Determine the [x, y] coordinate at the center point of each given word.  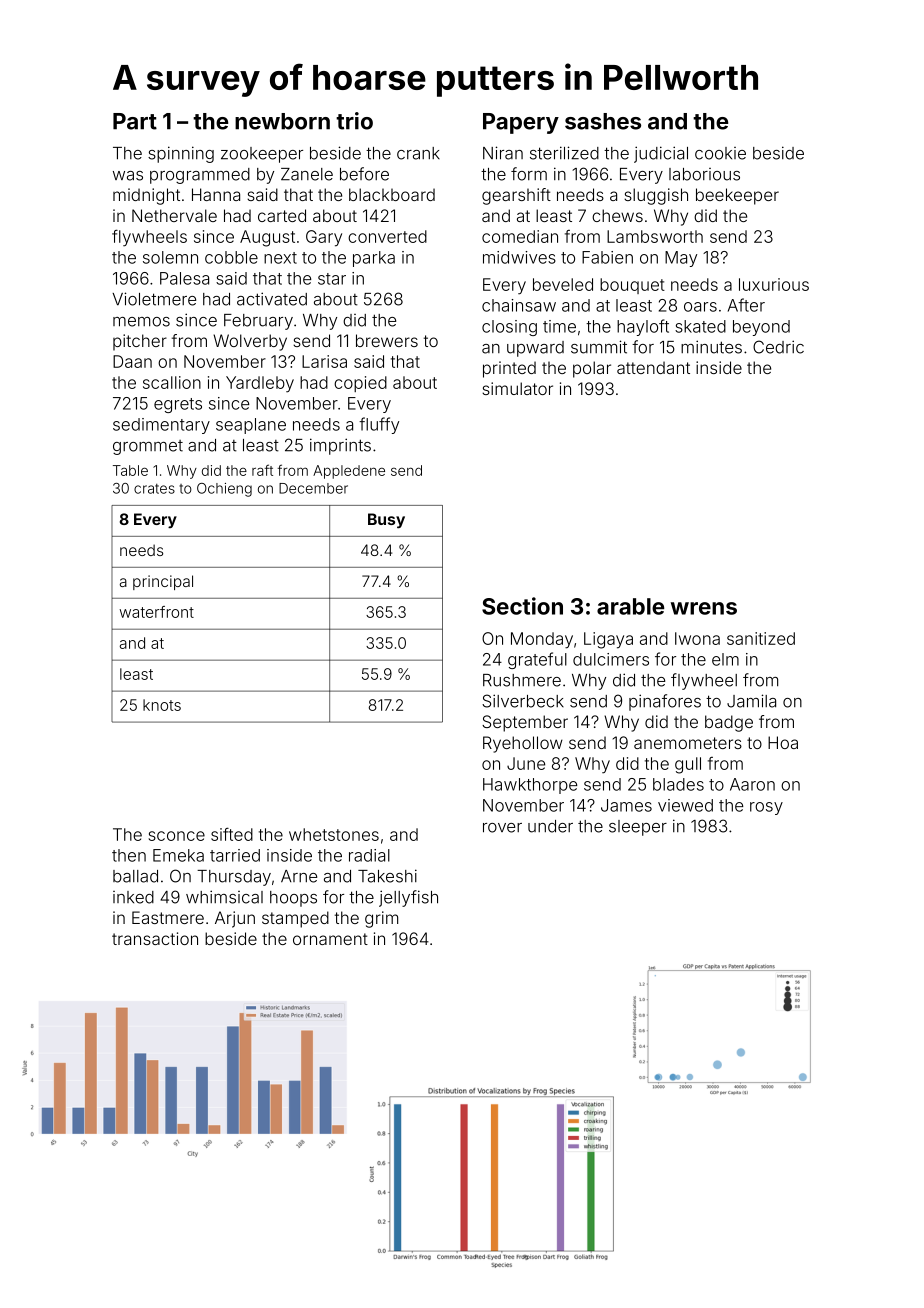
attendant [653, 367]
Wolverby [250, 342]
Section [522, 606]
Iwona [697, 638]
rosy [766, 808]
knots [162, 705]
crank [418, 153]
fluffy [379, 425]
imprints [340, 446]
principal [163, 582]
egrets [178, 405]
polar [592, 369]
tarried [235, 855]
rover [502, 828]
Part [135, 121]
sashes [603, 121]
